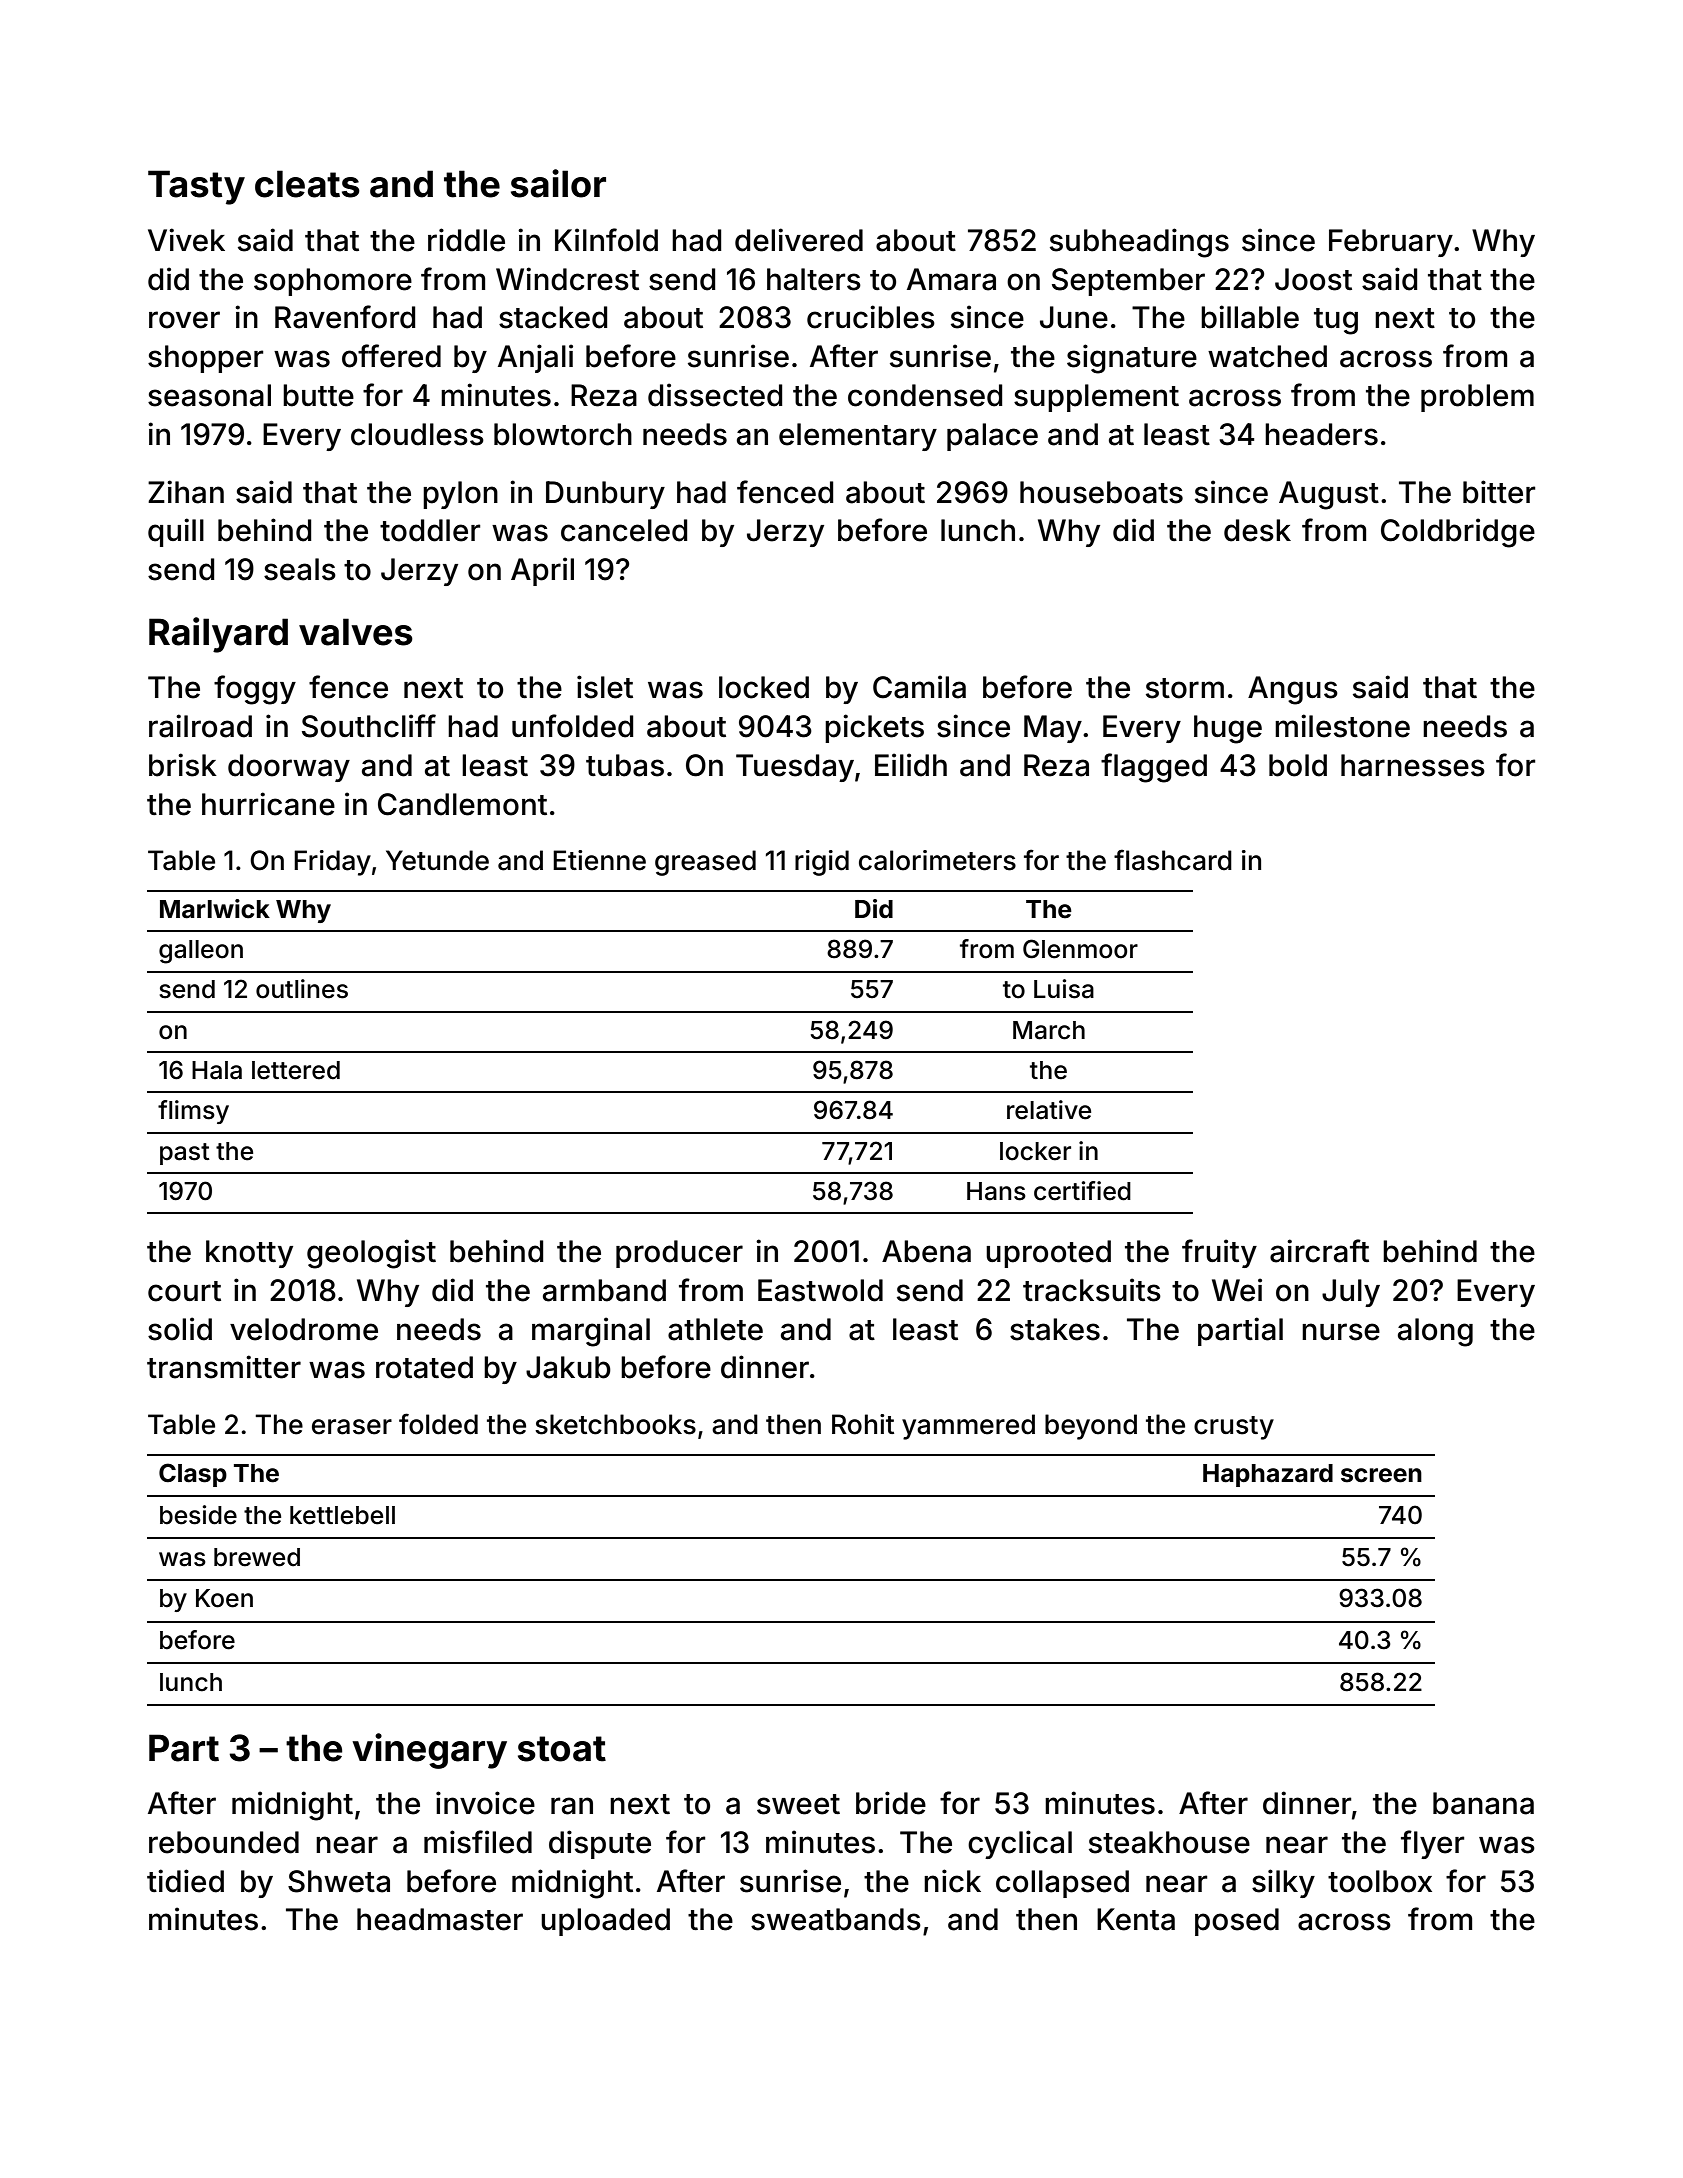 This screenshot has height=2178, width=1683. Describe the element at coordinates (218, 635) in the screenshot. I see `Railyard` at that location.
